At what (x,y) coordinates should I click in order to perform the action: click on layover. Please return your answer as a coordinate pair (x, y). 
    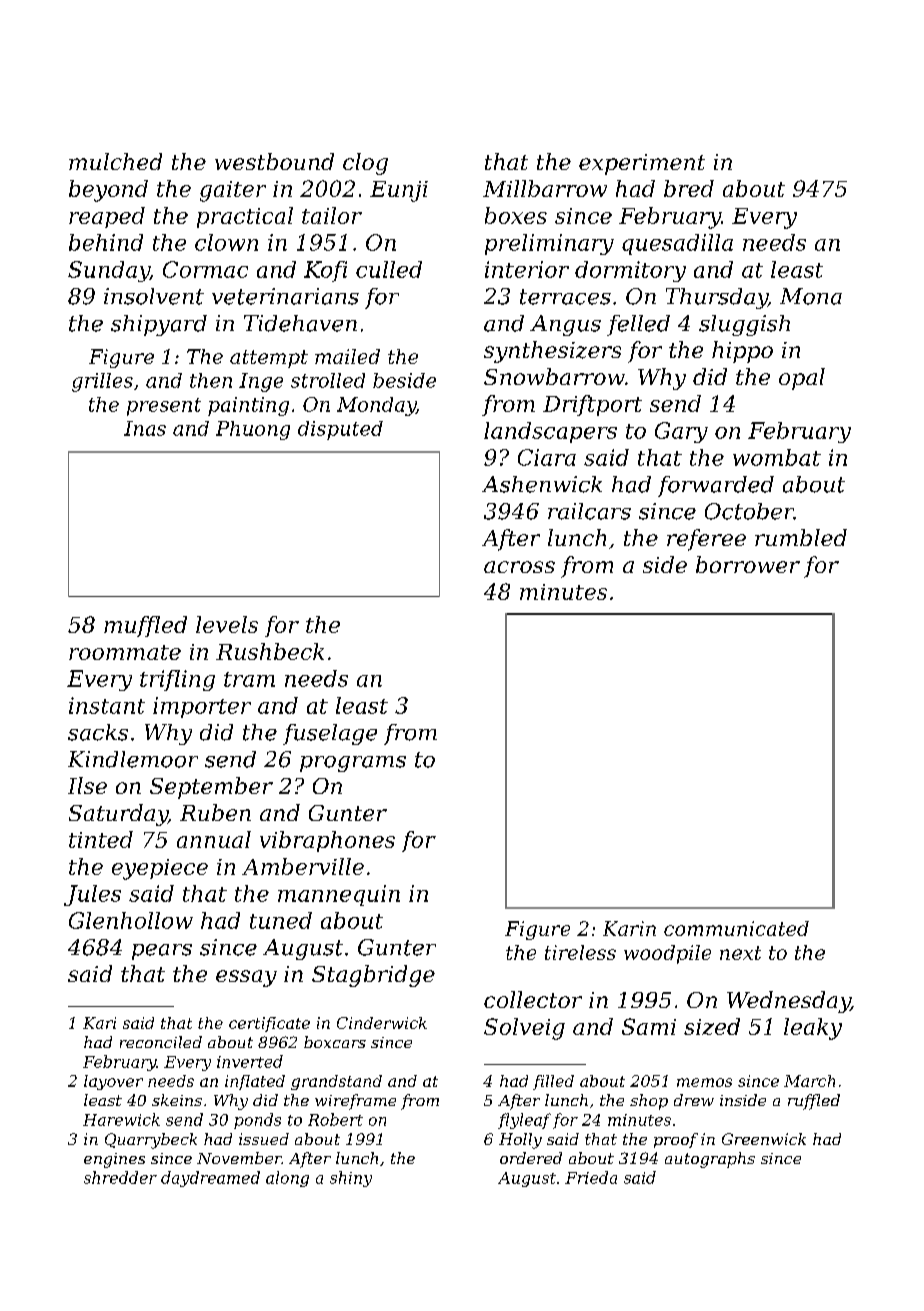
    Looking at the image, I should click on (113, 1082).
